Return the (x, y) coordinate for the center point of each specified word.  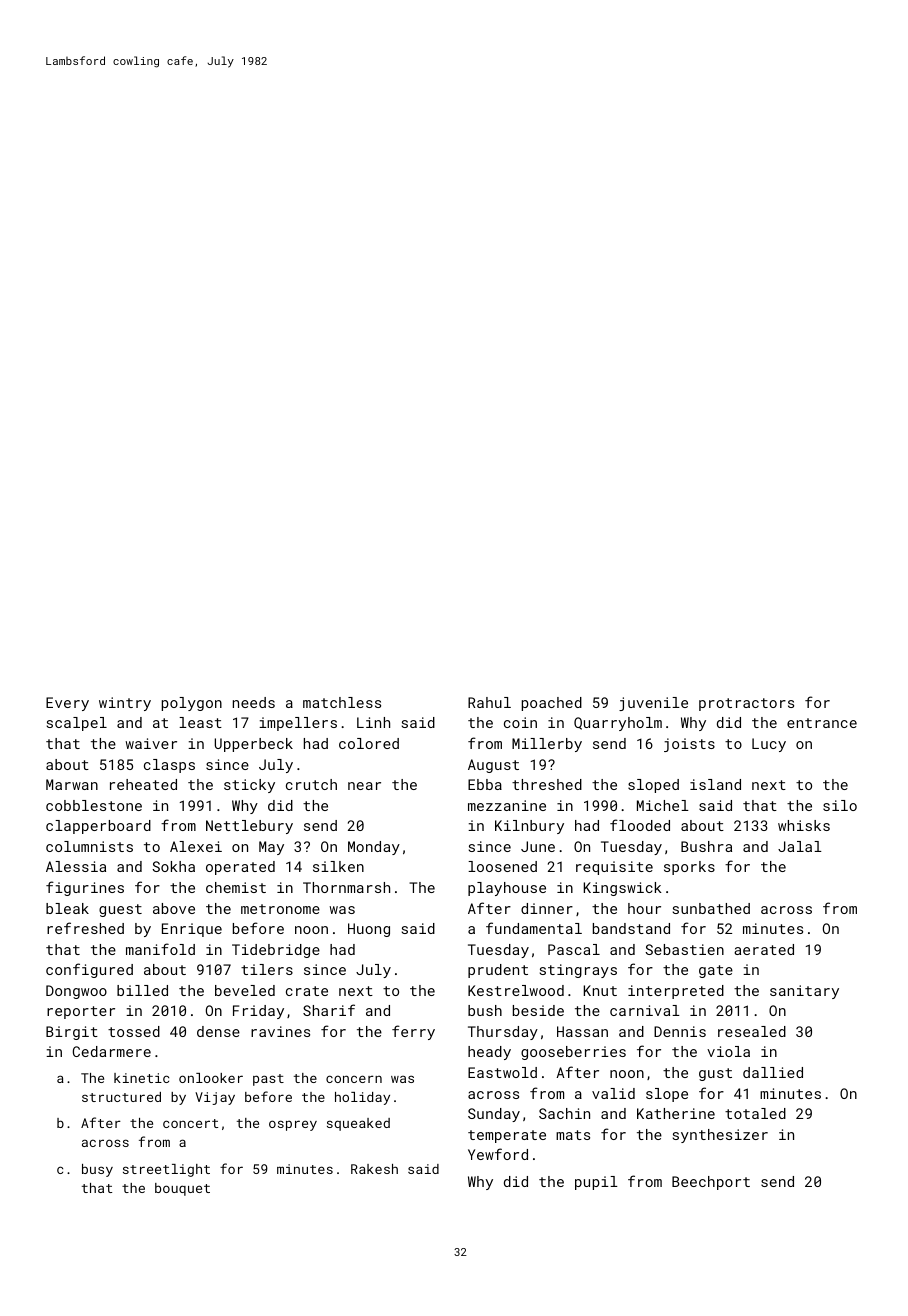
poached (552, 704)
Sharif (329, 1010)
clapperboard (98, 827)
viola (728, 1051)
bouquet (182, 1189)
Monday (374, 848)
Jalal (800, 846)
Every (67, 704)
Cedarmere (112, 1051)
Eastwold (502, 1072)
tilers (267, 969)
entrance (822, 723)
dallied (773, 1072)
